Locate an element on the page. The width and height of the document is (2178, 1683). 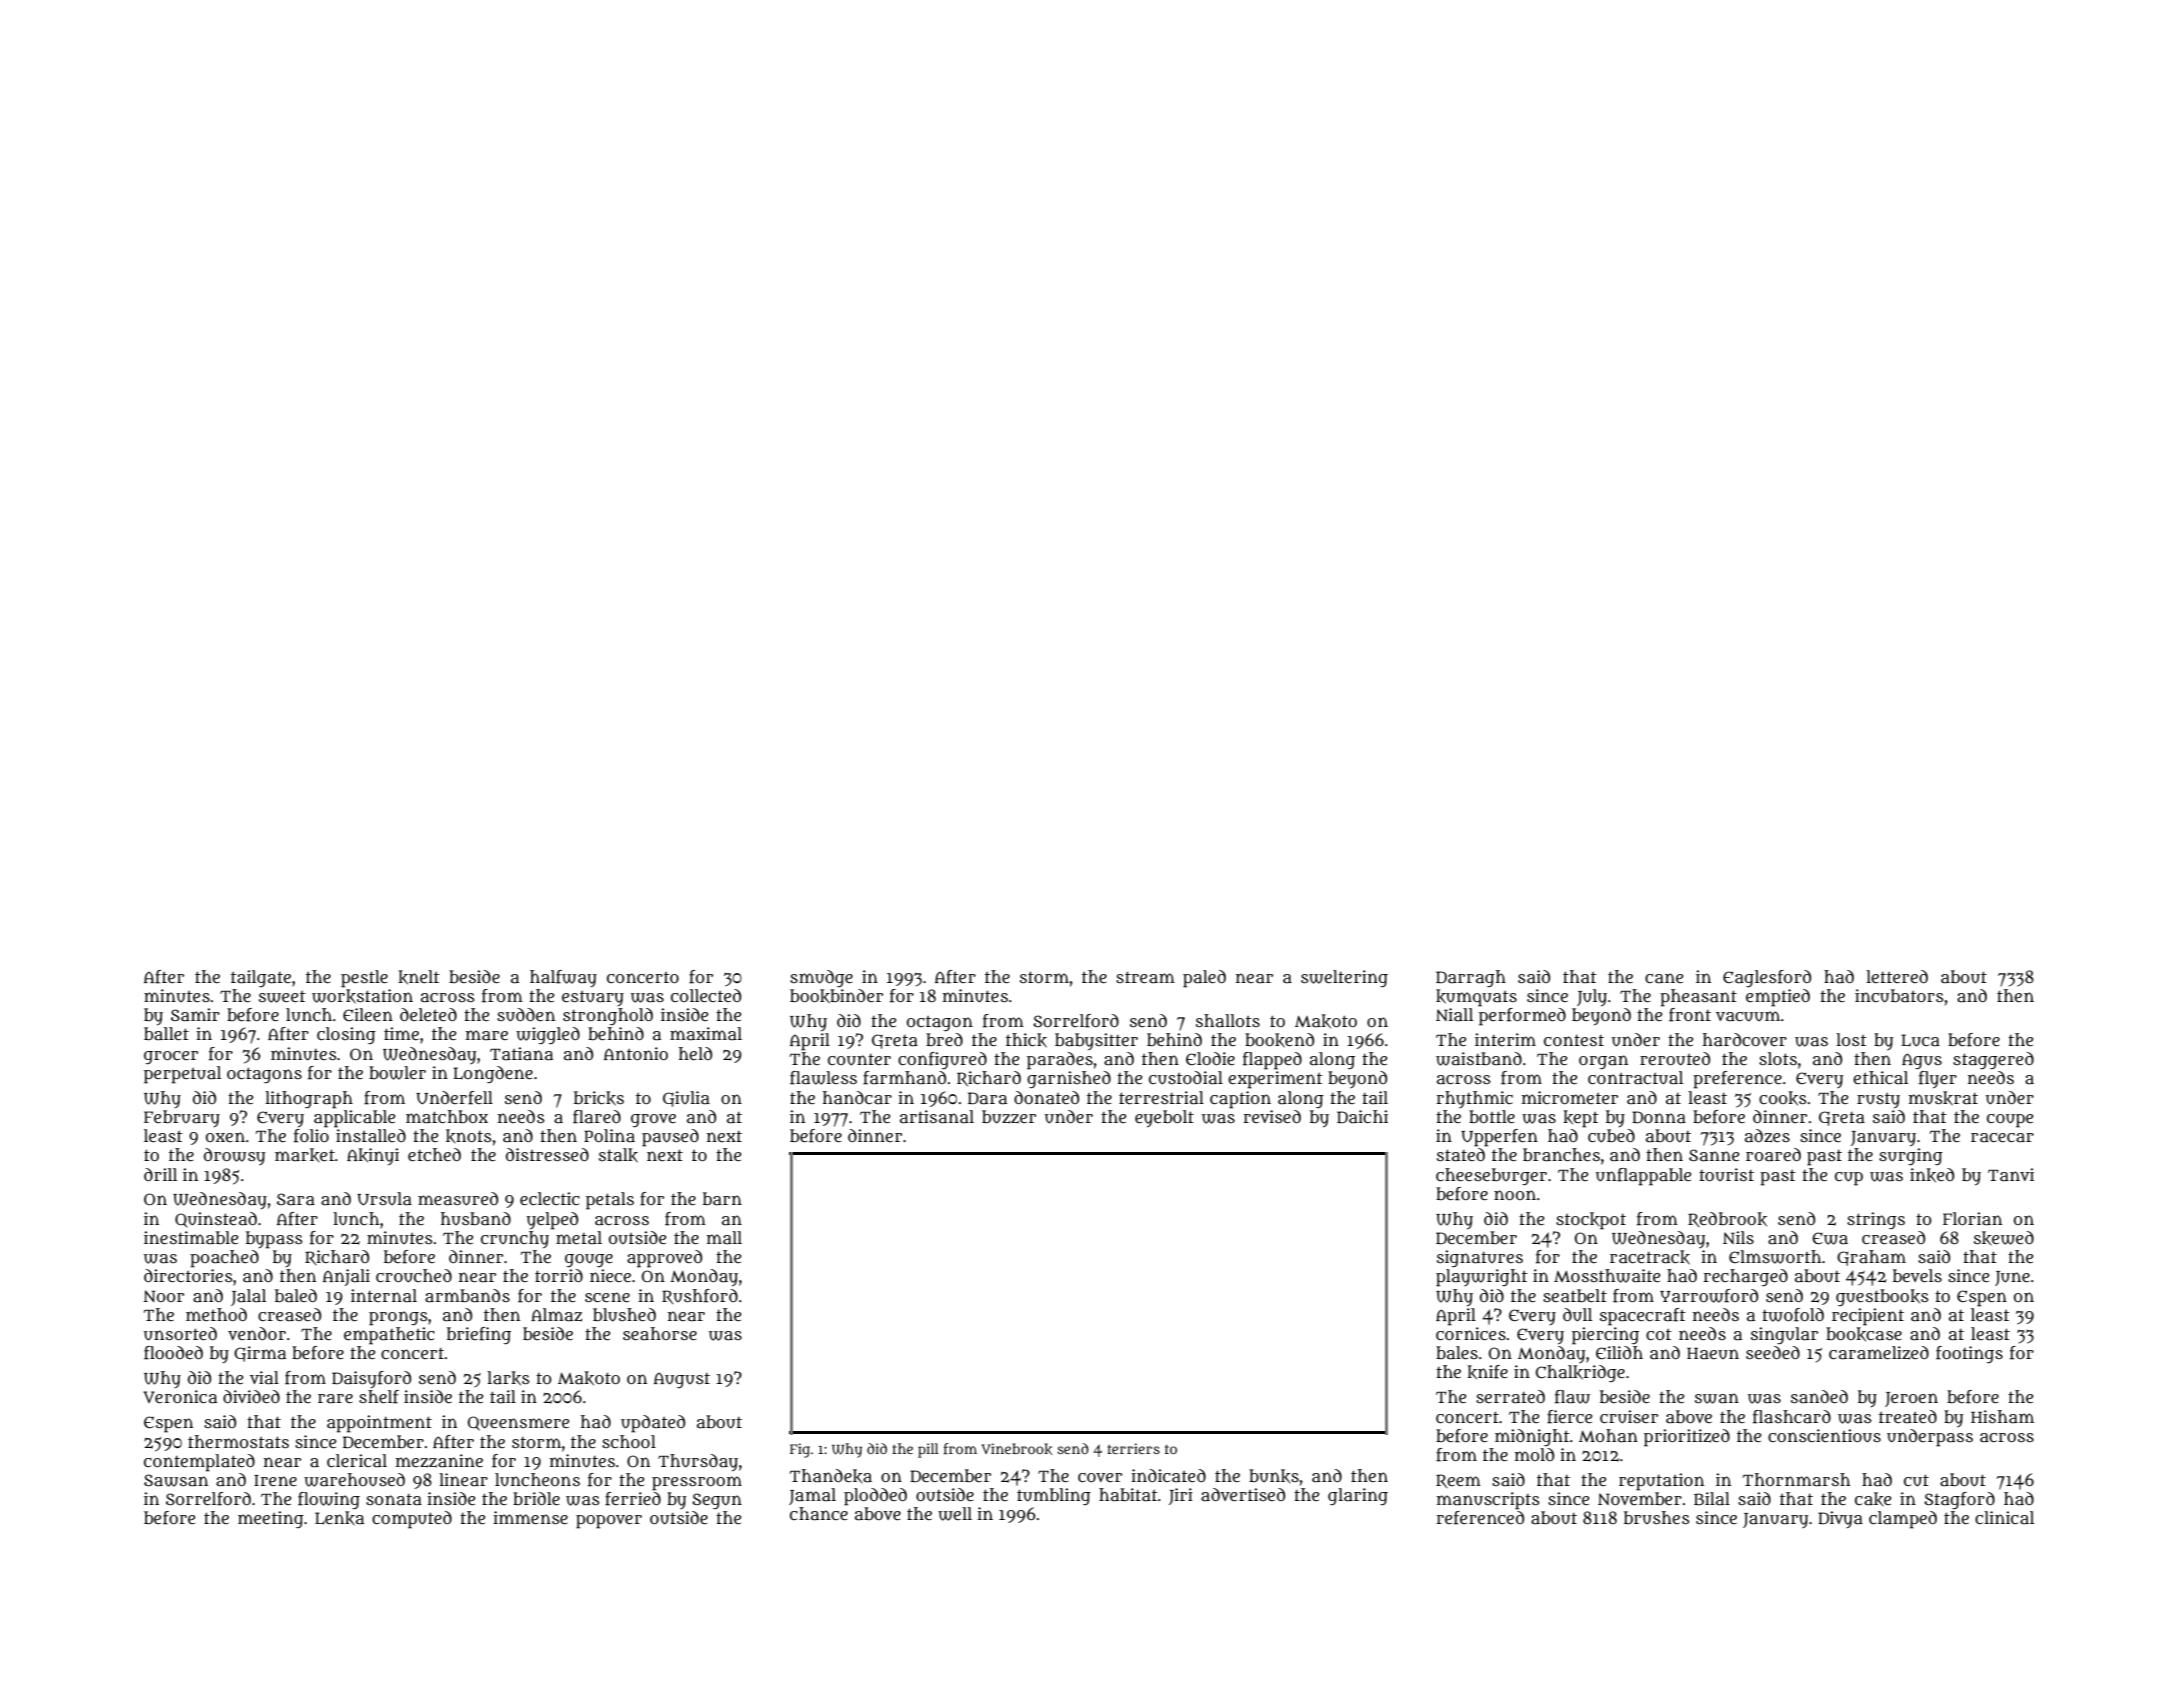
popover is located at coordinates (609, 1522).
